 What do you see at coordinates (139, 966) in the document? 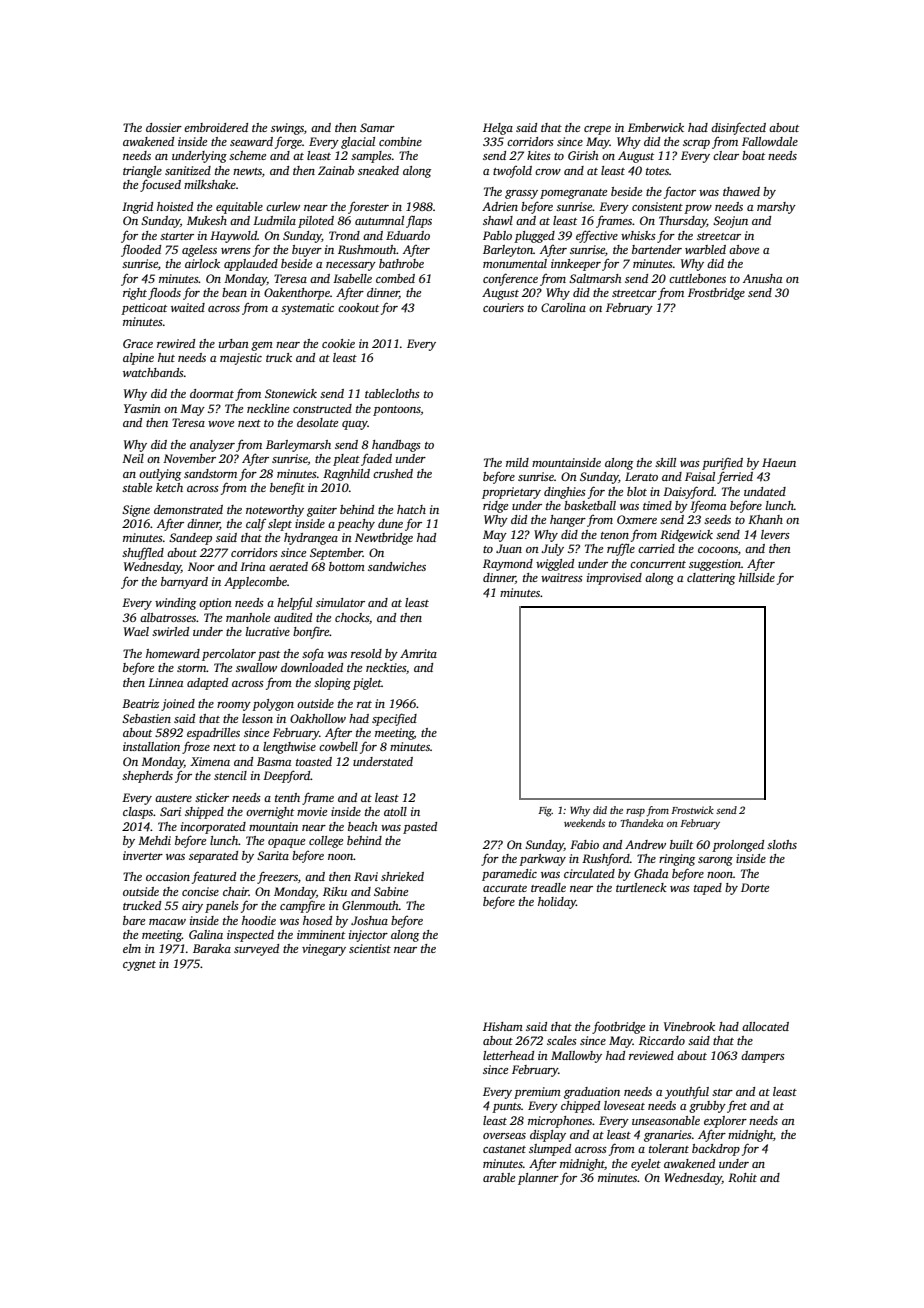
I see `cygnet` at bounding box center [139, 966].
